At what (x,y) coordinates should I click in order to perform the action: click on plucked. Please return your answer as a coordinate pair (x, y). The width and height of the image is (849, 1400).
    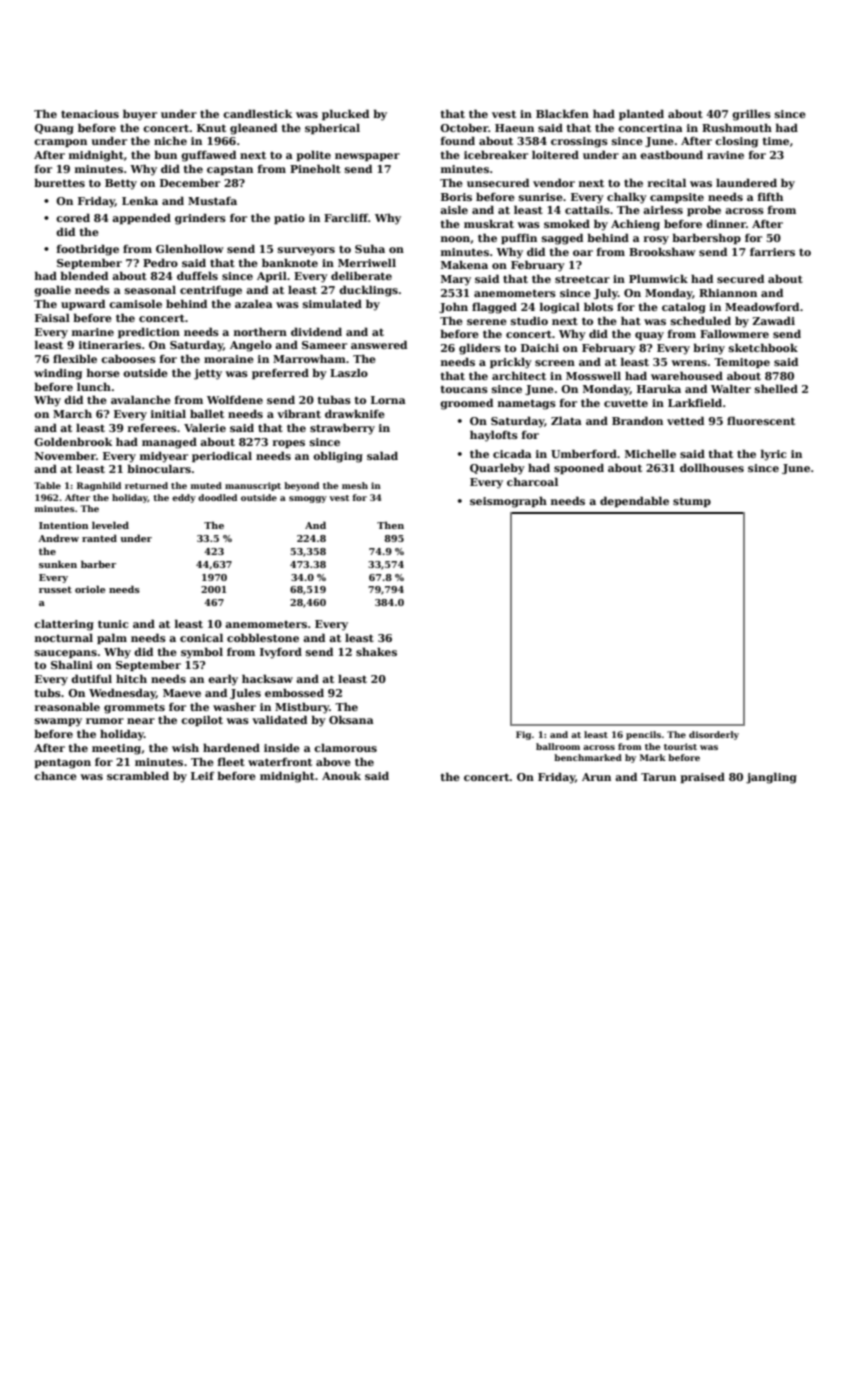
    Looking at the image, I should click on (345, 114).
